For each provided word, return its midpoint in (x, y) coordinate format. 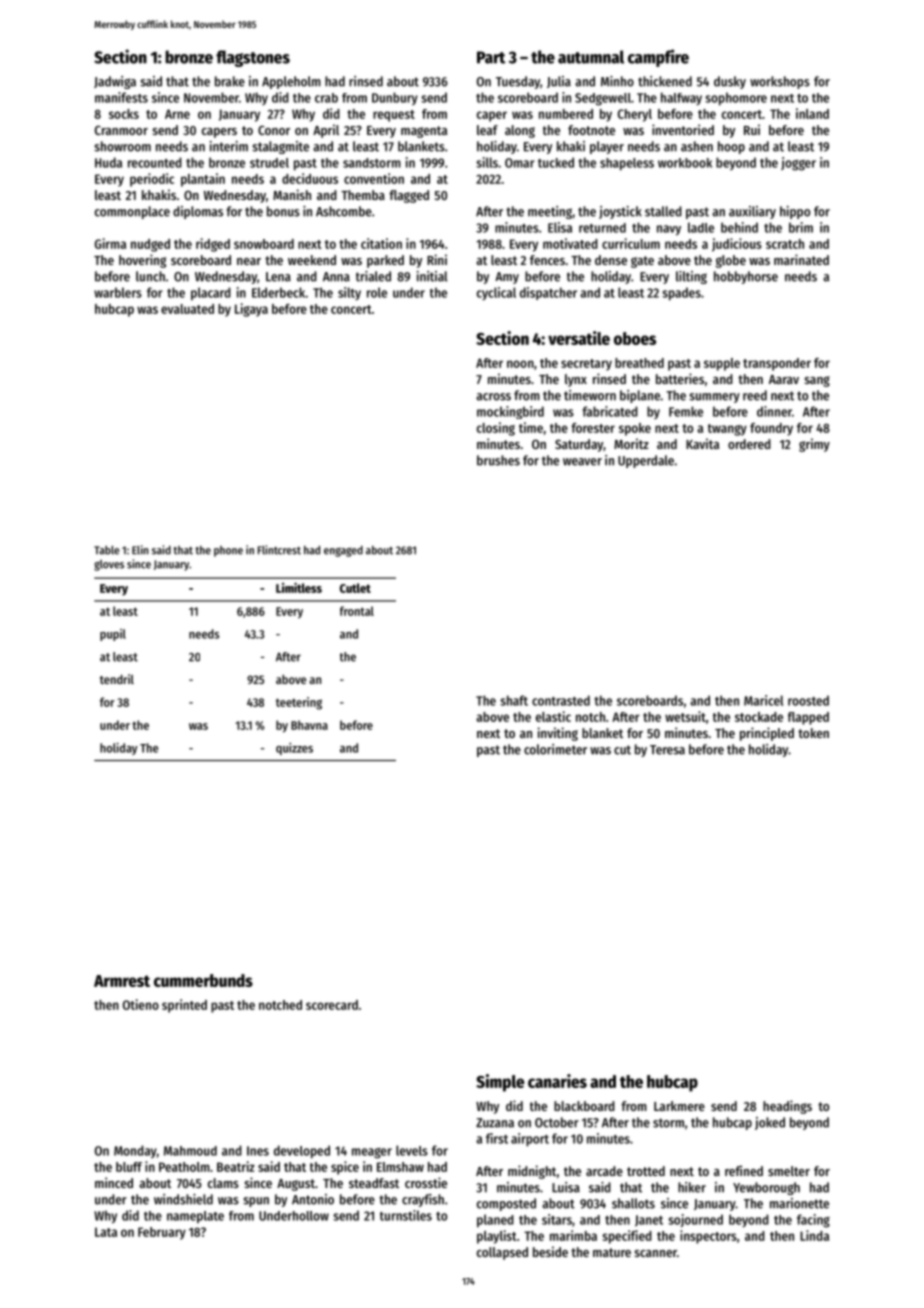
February (162, 1233)
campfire (658, 58)
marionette (799, 1203)
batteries (680, 378)
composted (506, 1204)
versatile (579, 338)
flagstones (253, 58)
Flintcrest (279, 550)
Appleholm (291, 82)
